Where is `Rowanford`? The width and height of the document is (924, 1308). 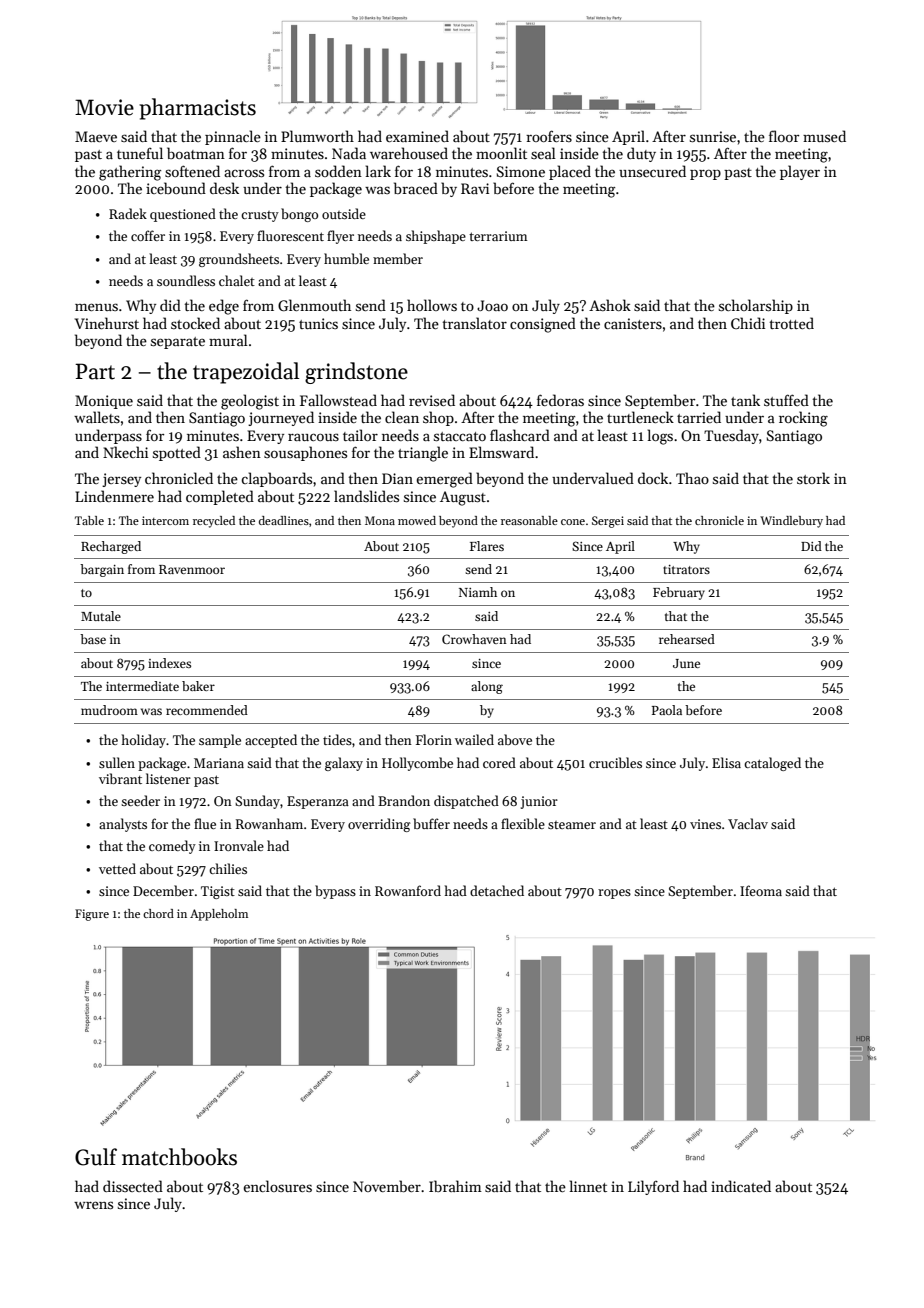
Rowanford is located at coordinates (408, 890).
